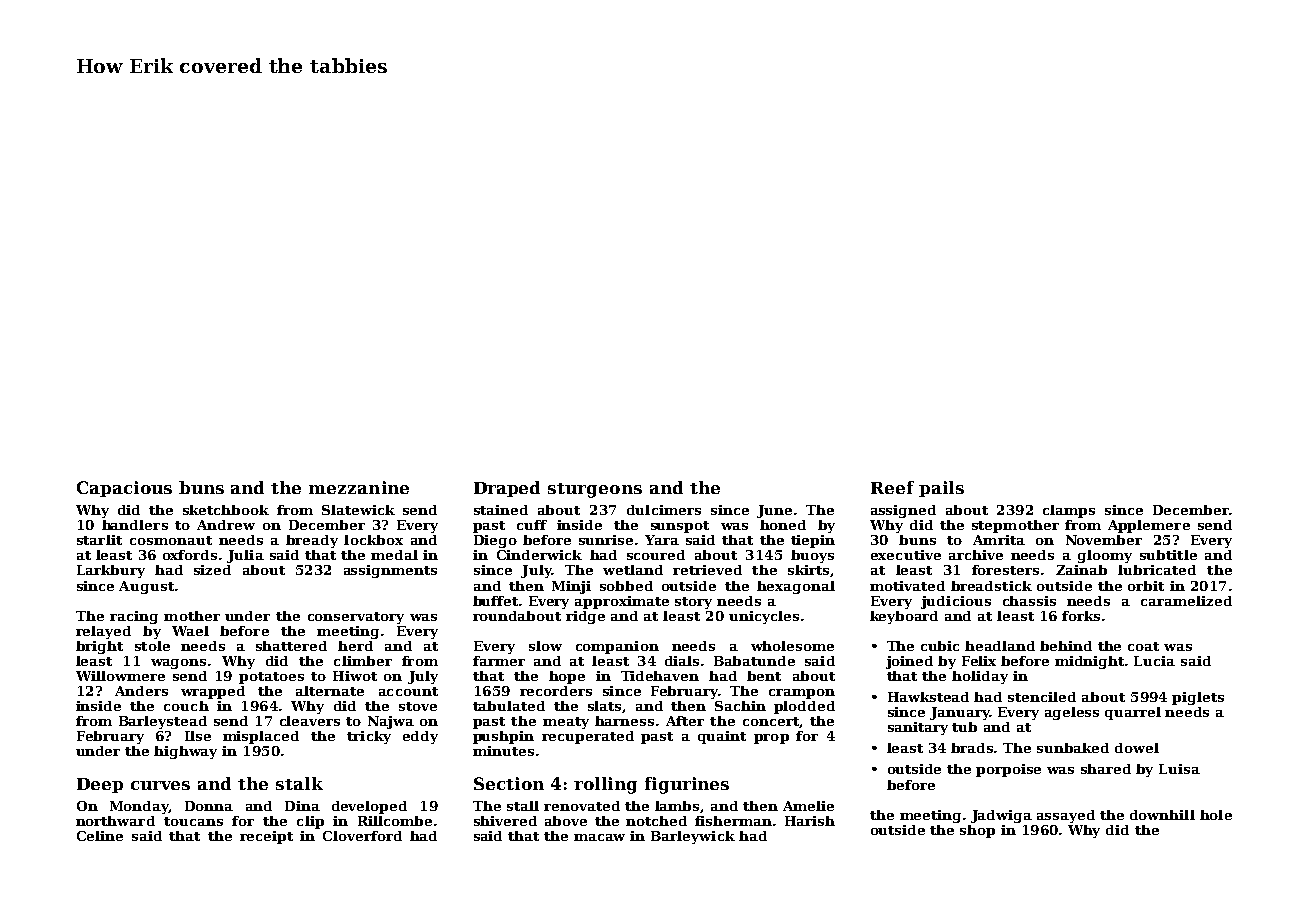 This image has width=1308, height=924. I want to click on chassis, so click(1029, 601).
